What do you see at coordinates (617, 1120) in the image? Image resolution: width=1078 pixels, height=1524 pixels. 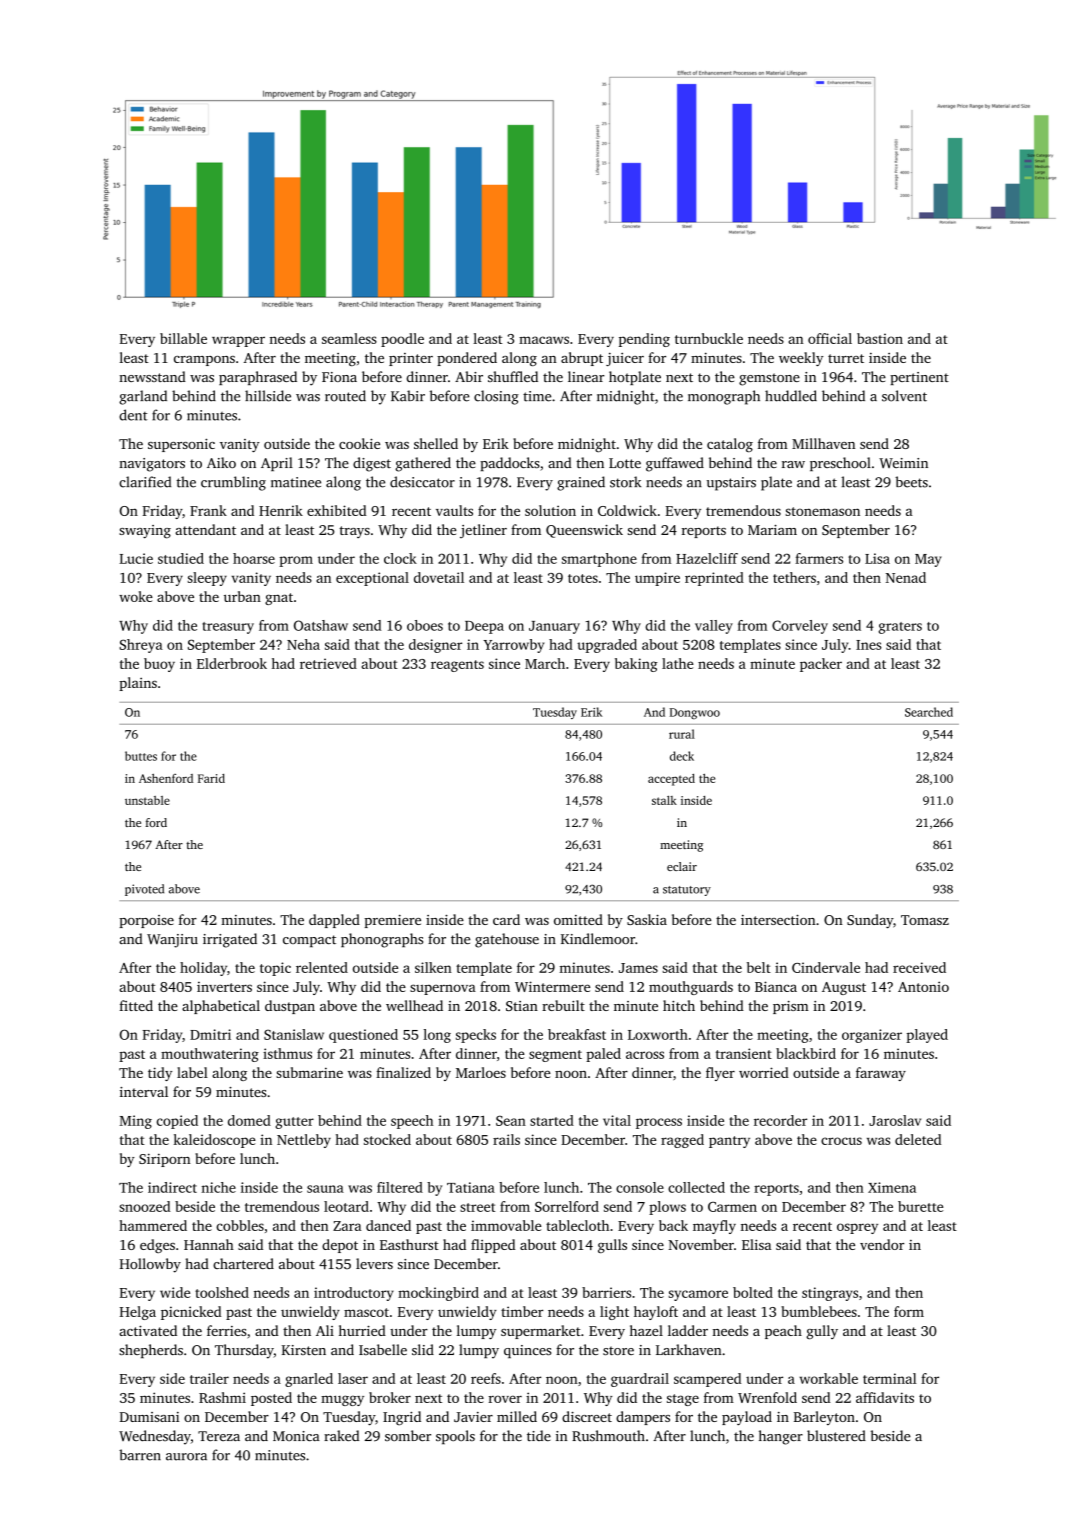 I see `vital` at bounding box center [617, 1120].
